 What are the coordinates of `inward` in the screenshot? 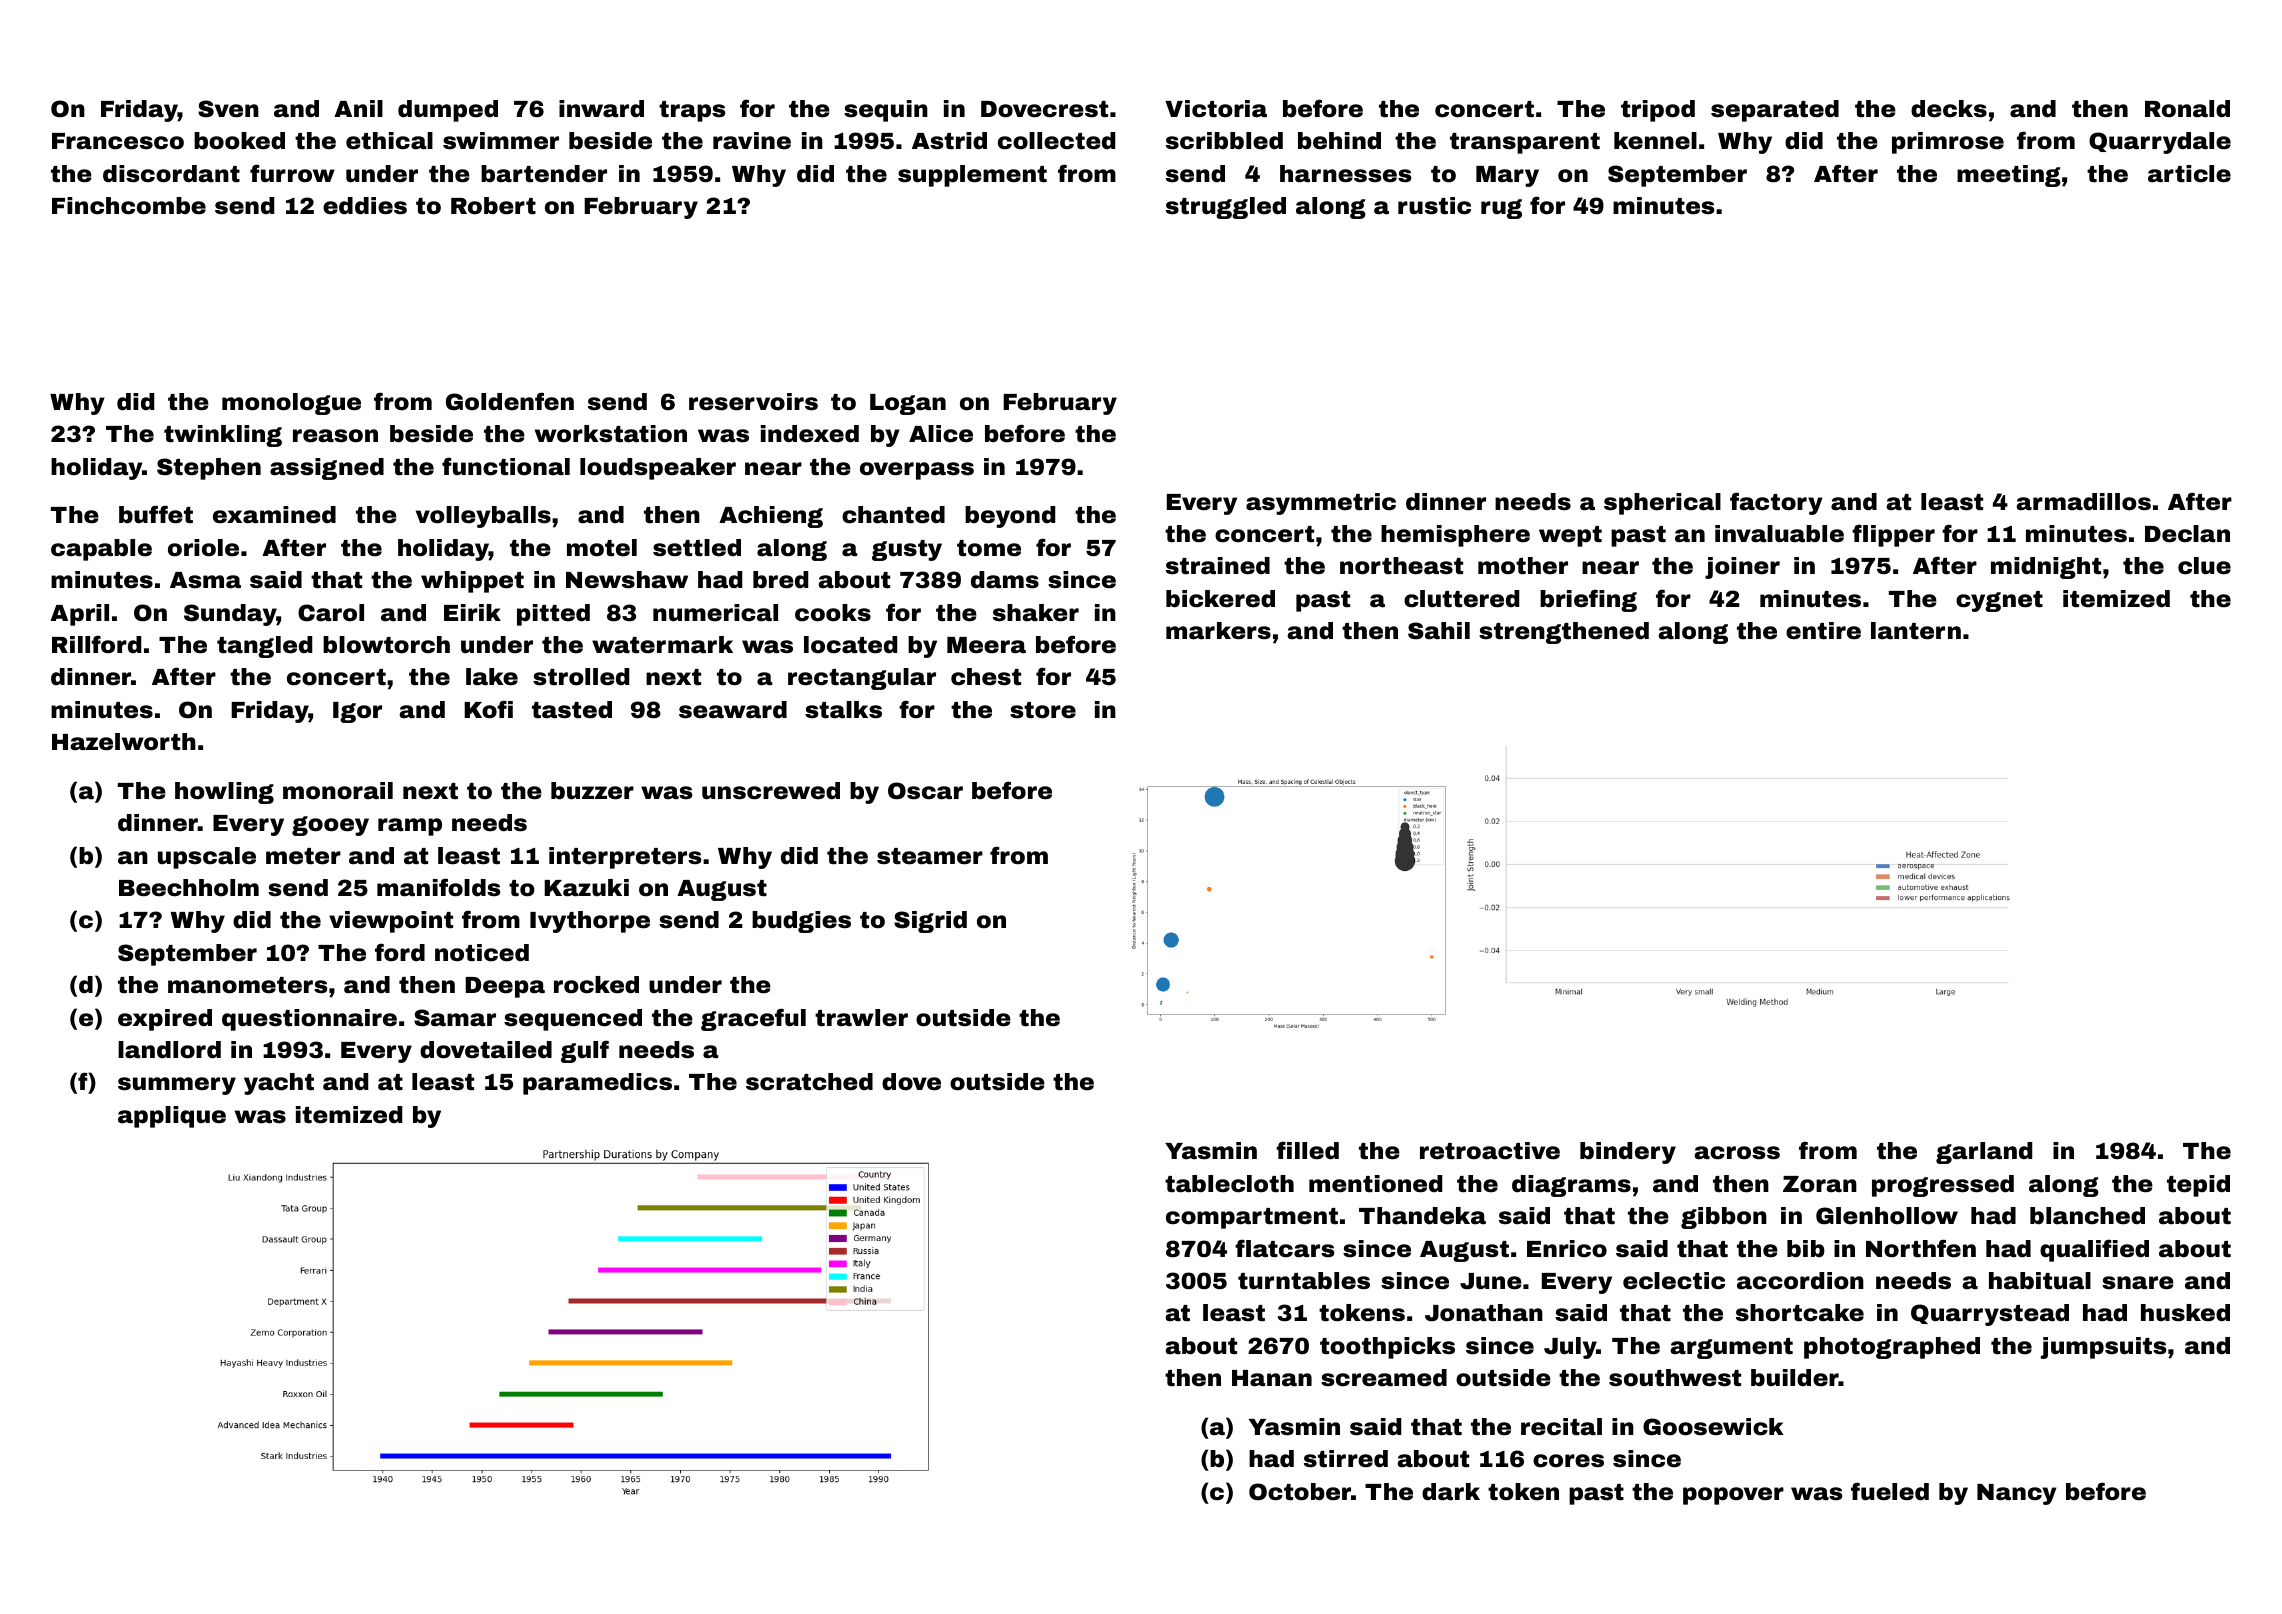 It's located at (601, 109).
